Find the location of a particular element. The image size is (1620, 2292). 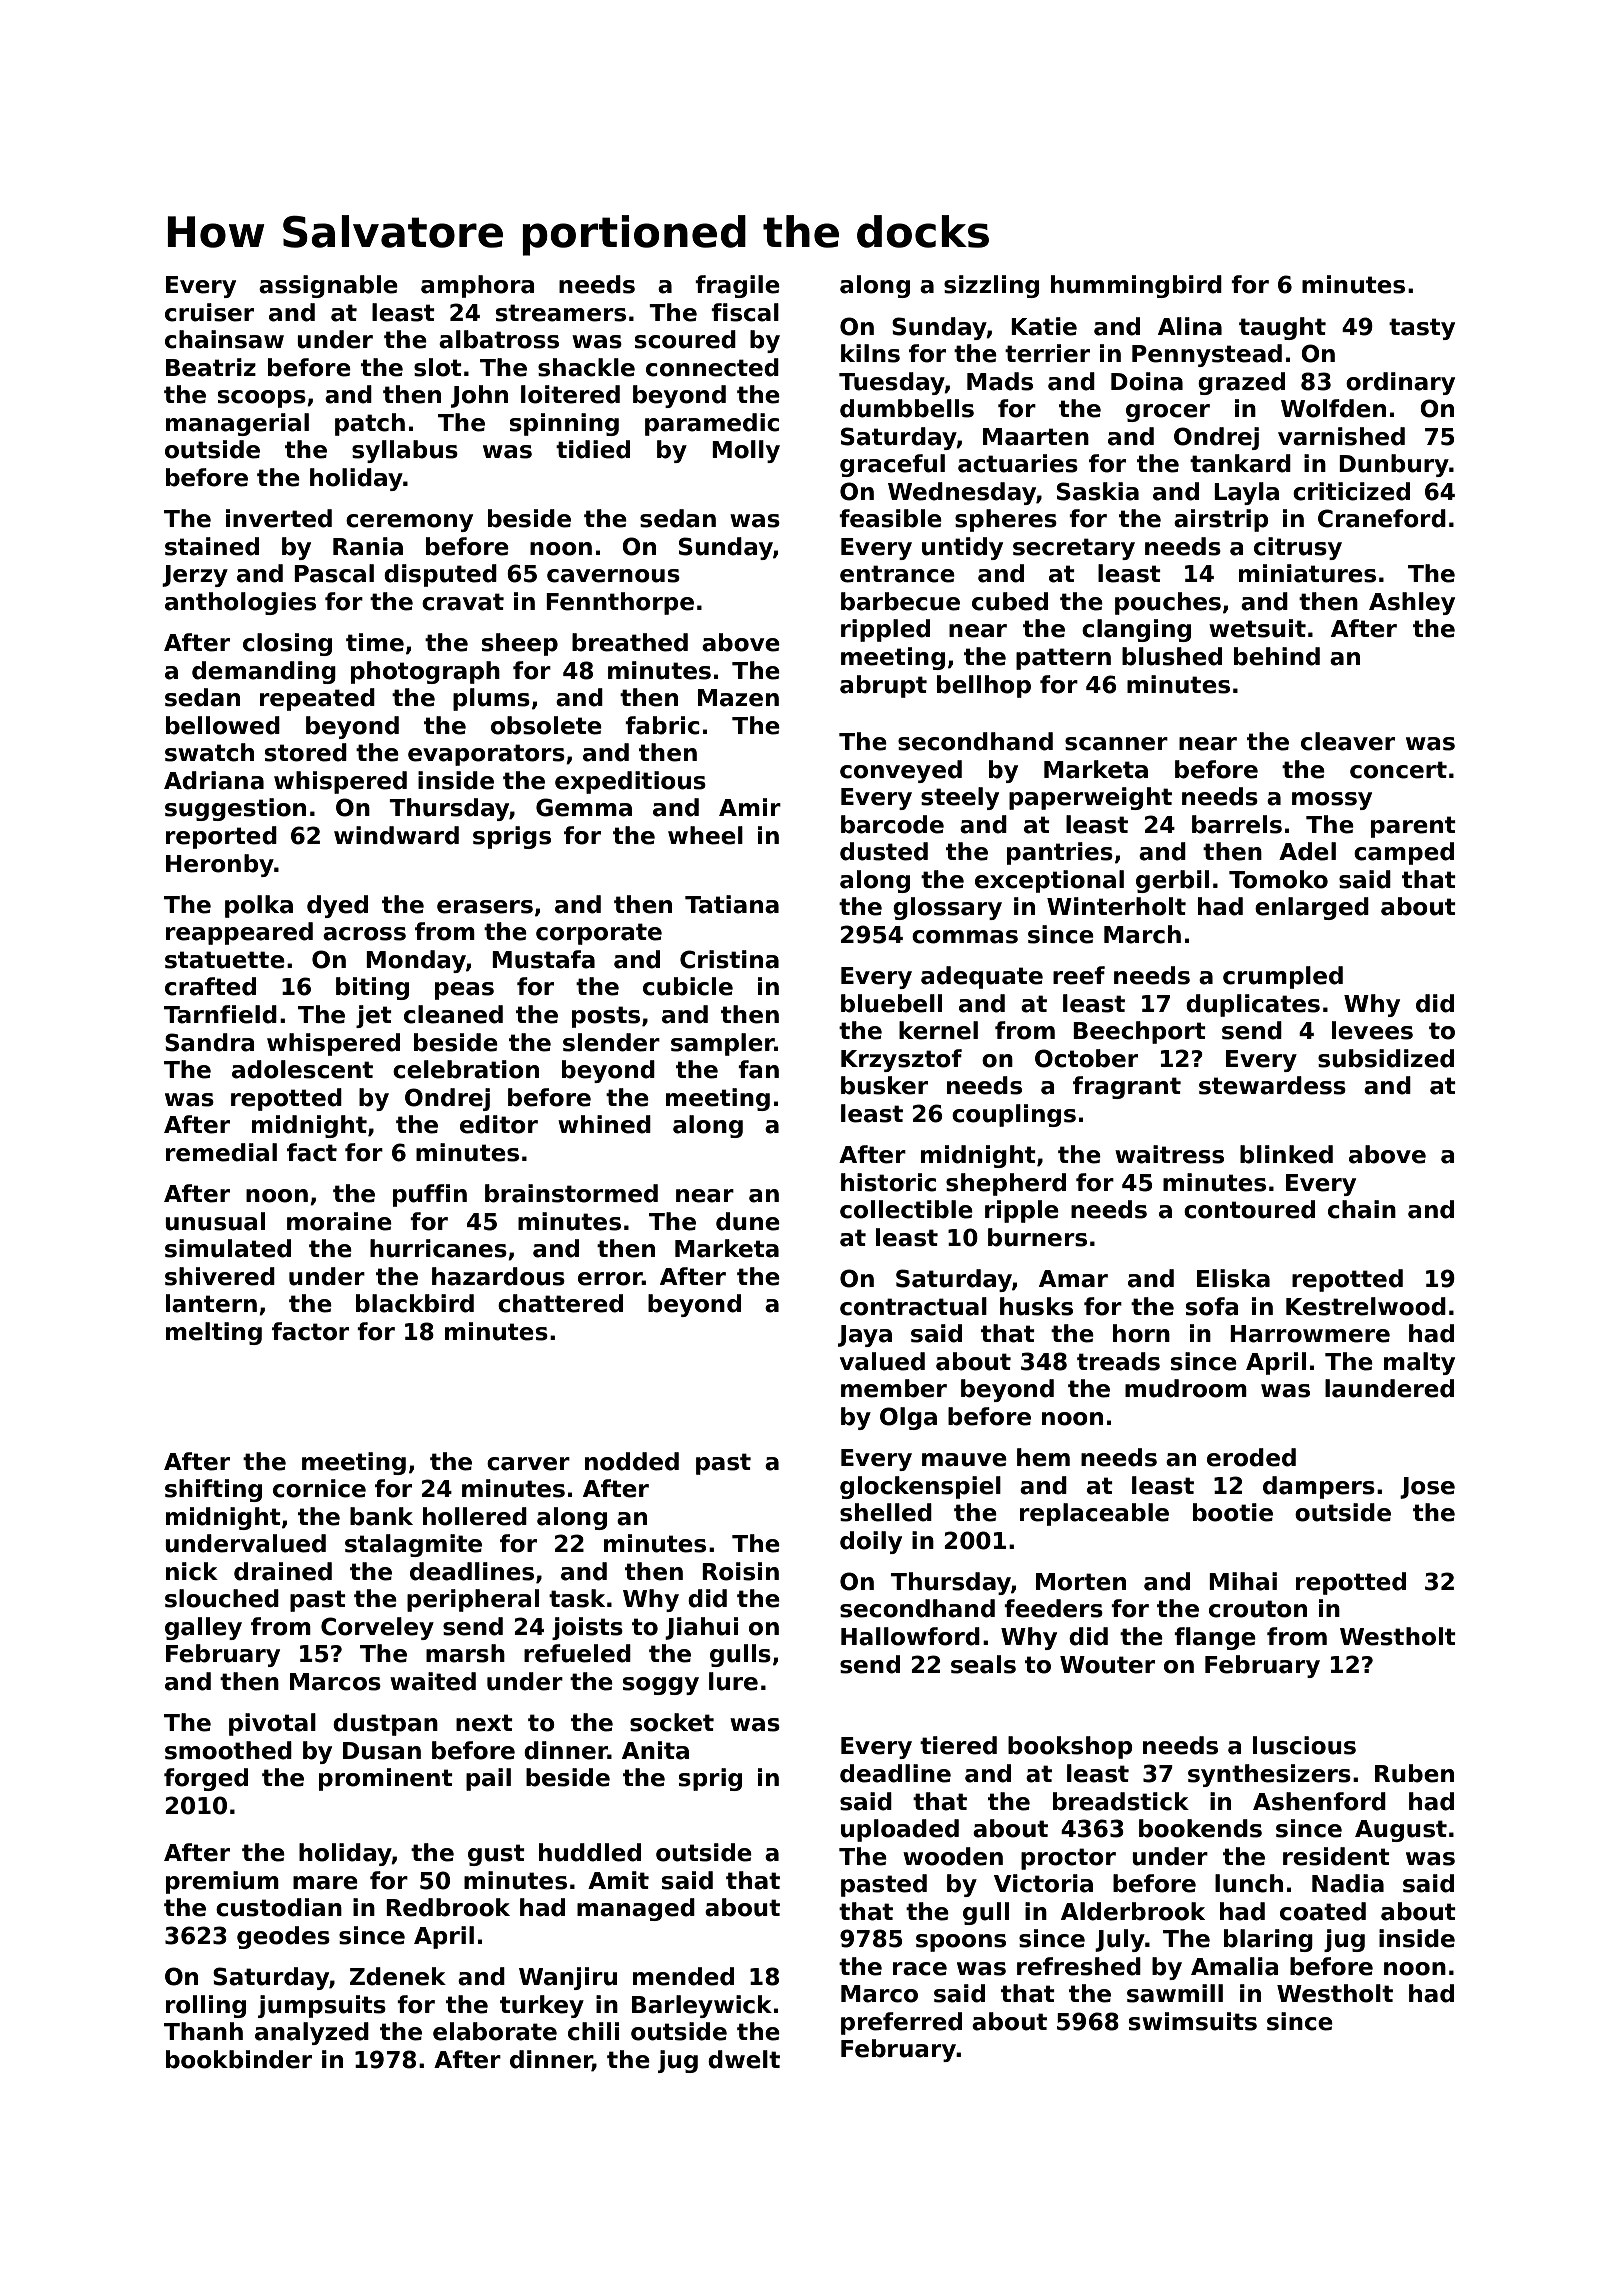

assignable is located at coordinates (328, 286).
